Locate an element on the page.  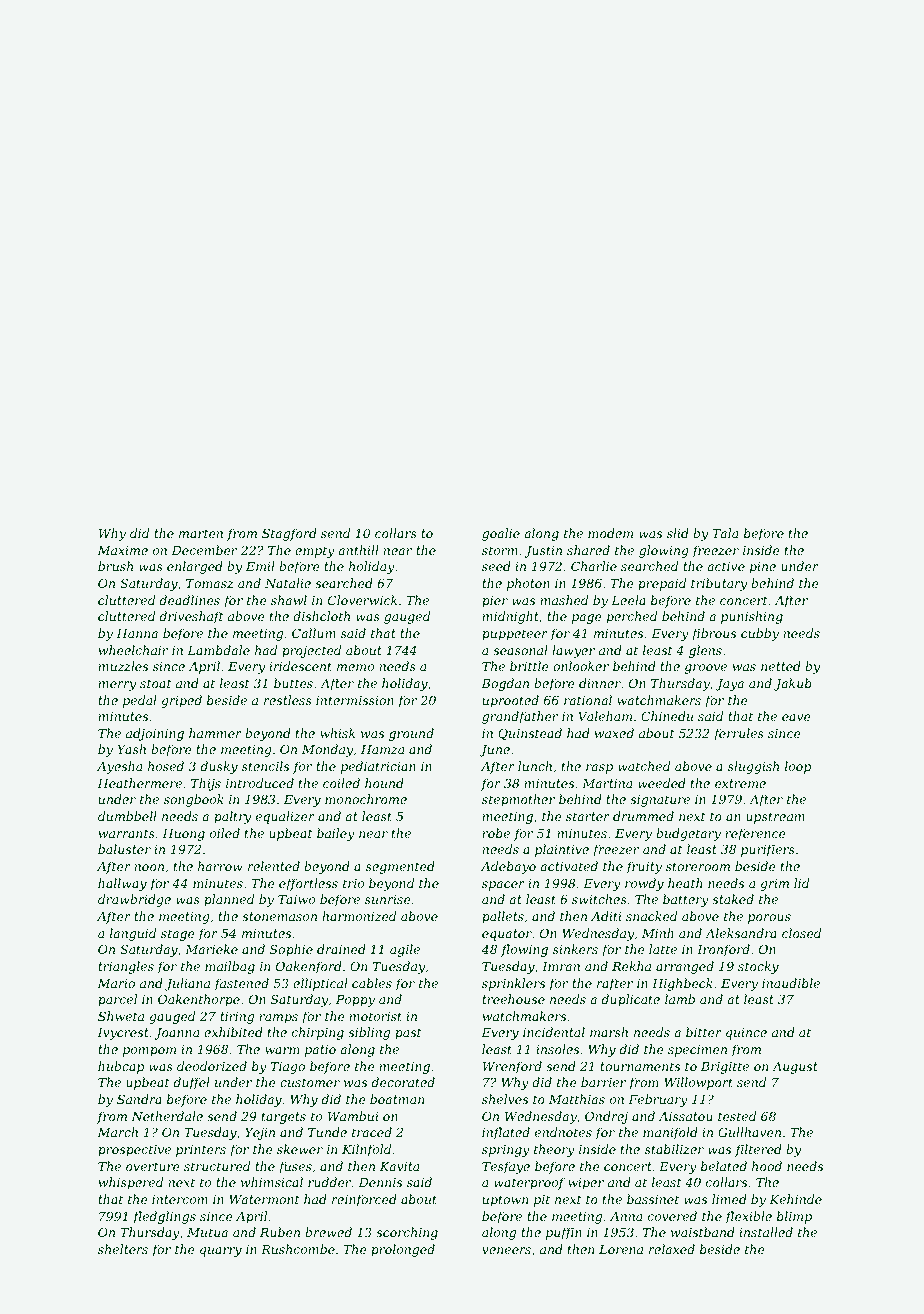
mailbag is located at coordinates (230, 967).
